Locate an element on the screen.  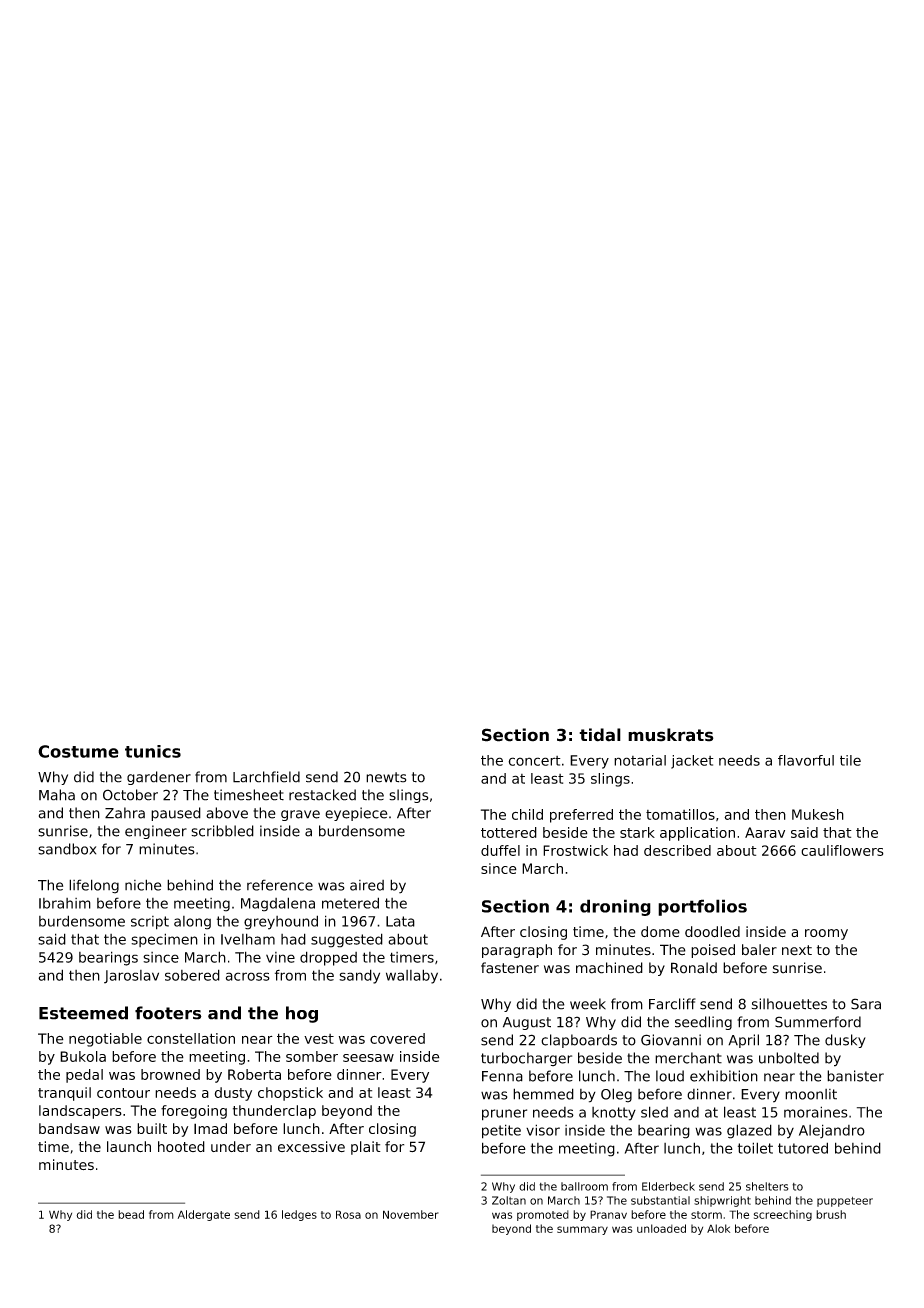
tile is located at coordinates (850, 760).
